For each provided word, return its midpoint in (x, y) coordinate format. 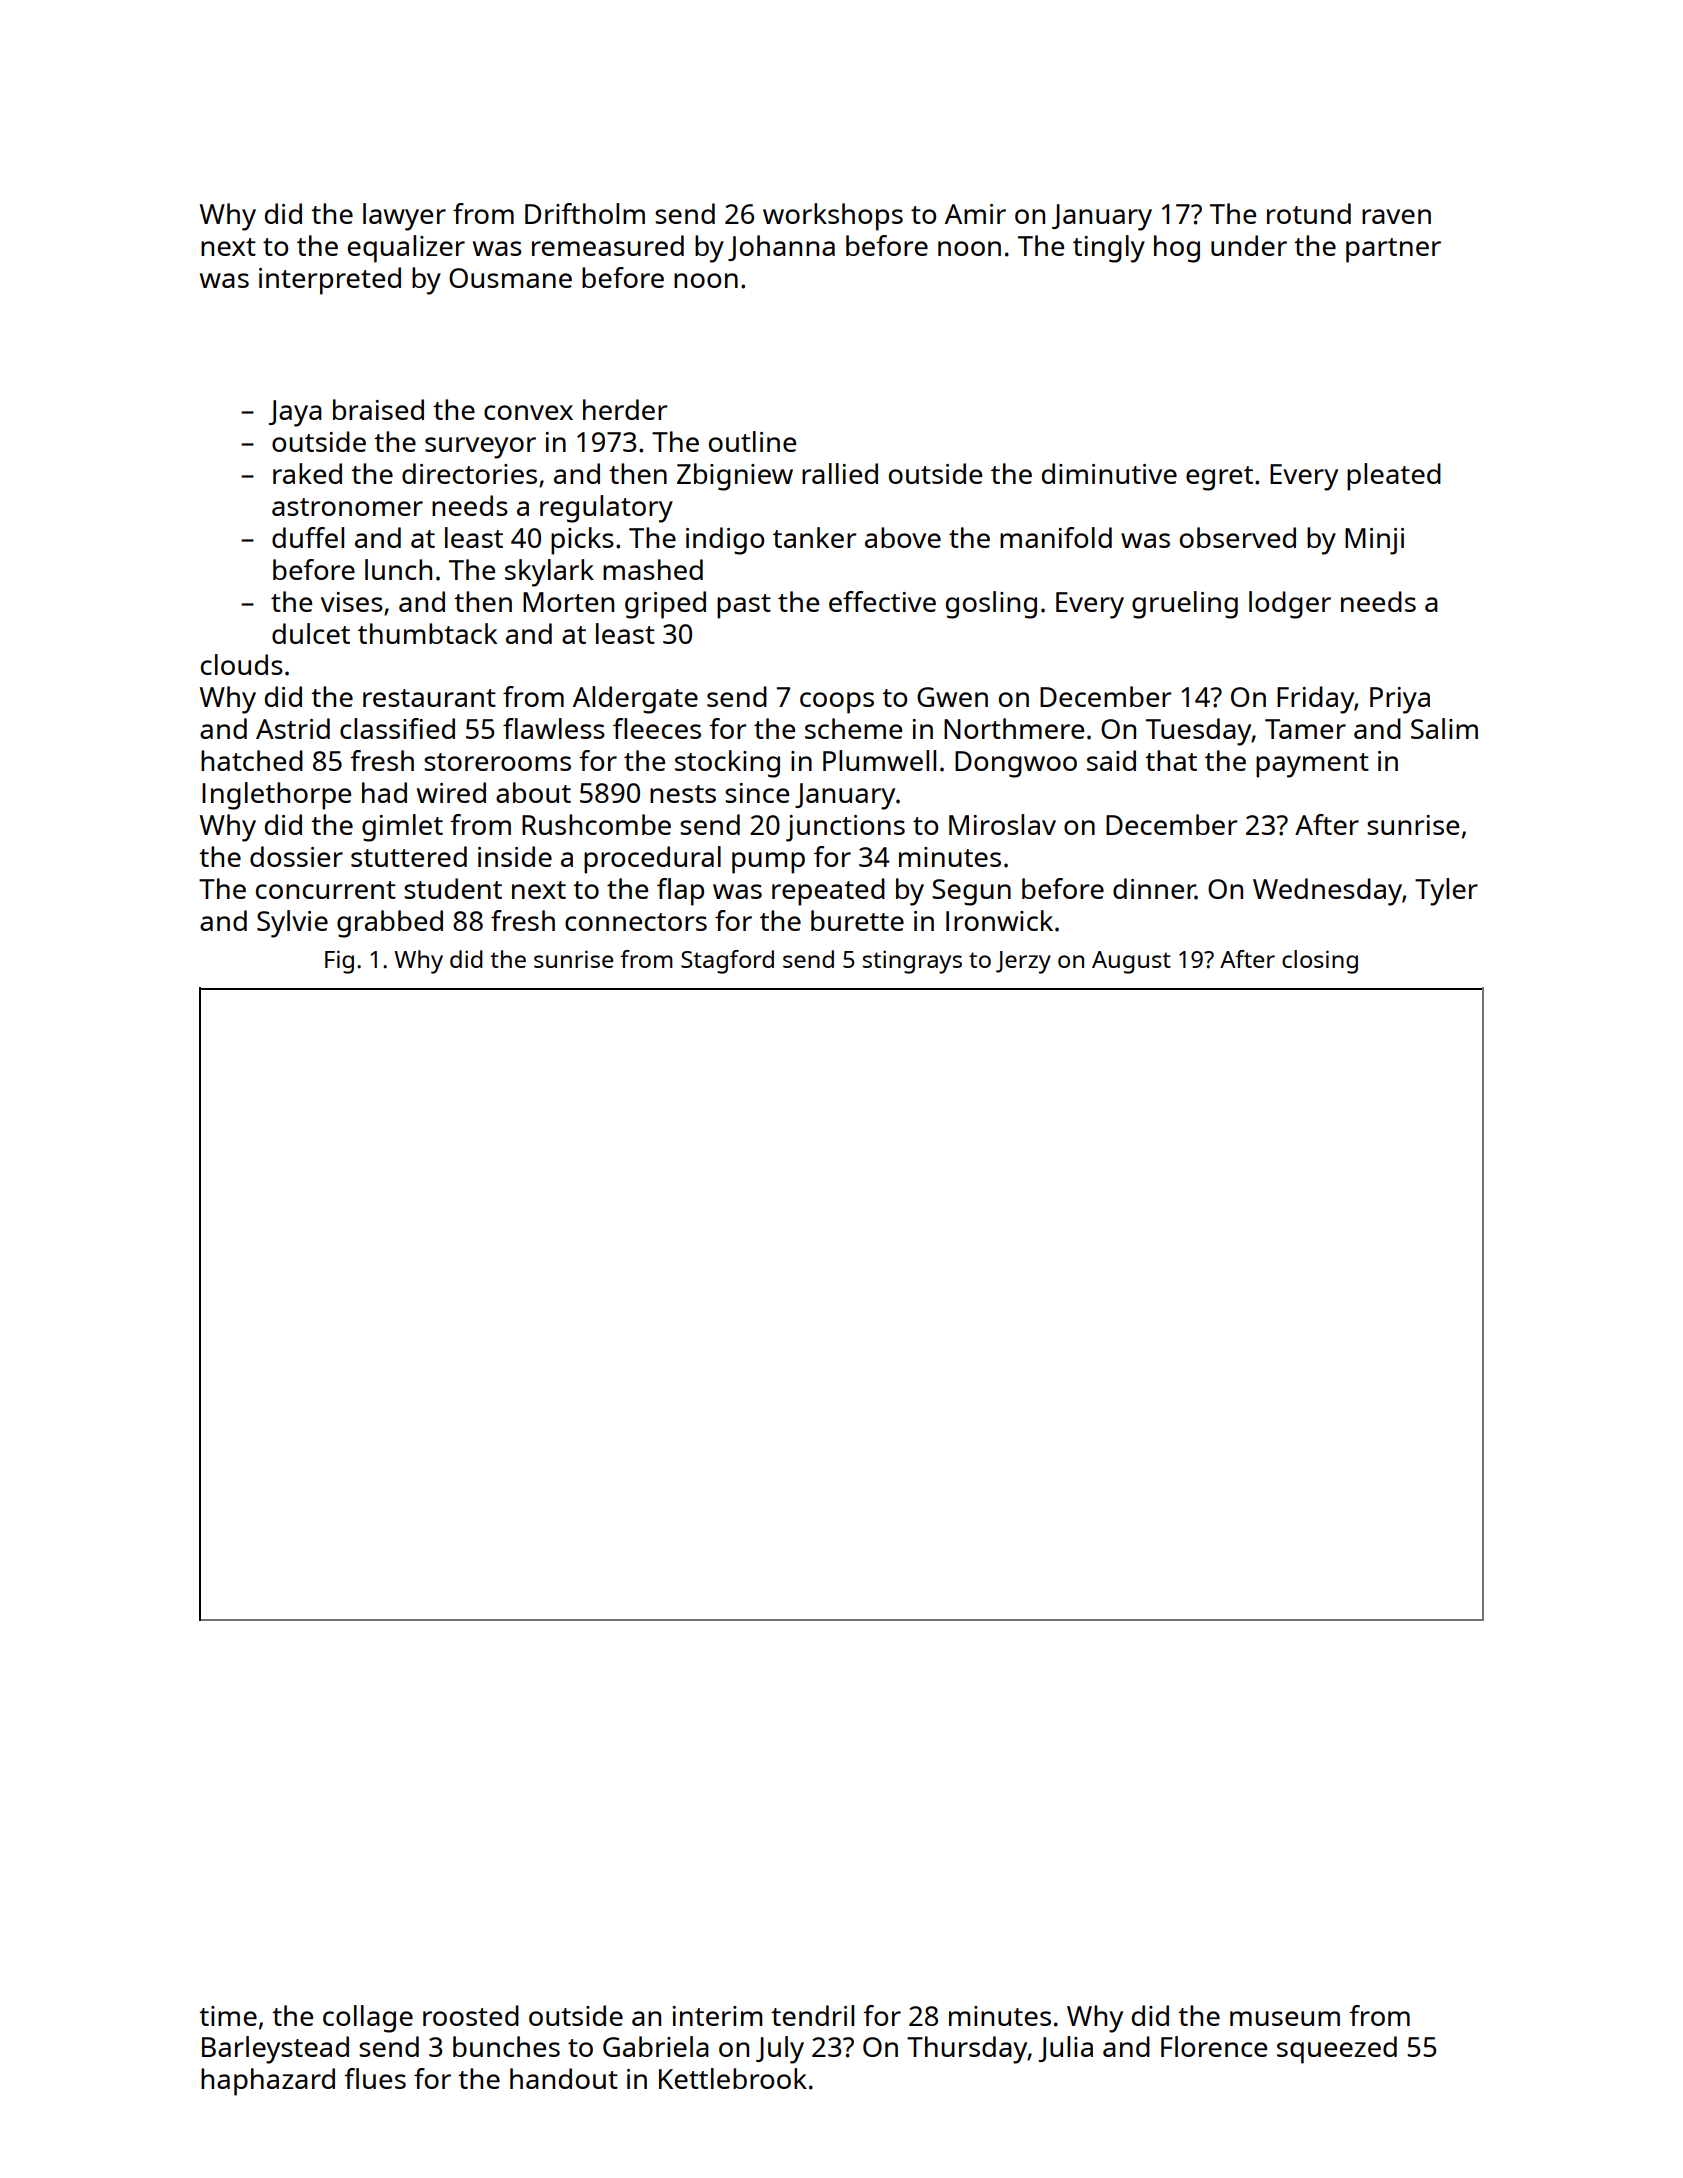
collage (368, 2019)
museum (1285, 2018)
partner (1393, 250)
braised (378, 409)
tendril (812, 2015)
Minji (1374, 541)
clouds (242, 664)
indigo (725, 541)
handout (564, 2078)
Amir (975, 214)
